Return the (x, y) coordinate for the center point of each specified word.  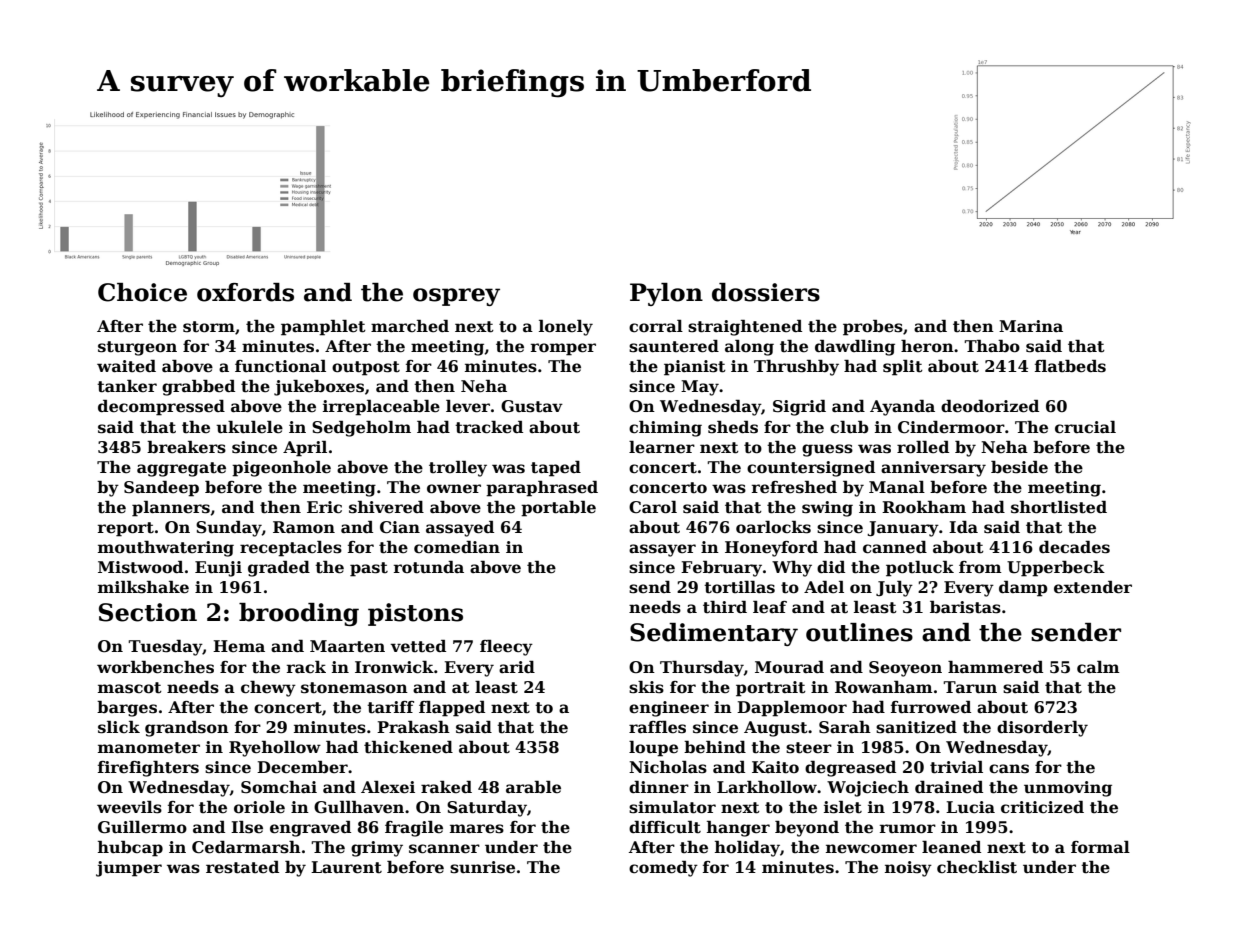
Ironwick (394, 667)
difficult (665, 827)
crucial (1085, 427)
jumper (129, 869)
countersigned (811, 469)
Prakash (413, 727)
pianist (695, 368)
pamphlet (323, 328)
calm (1098, 667)
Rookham (924, 507)
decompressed (161, 408)
